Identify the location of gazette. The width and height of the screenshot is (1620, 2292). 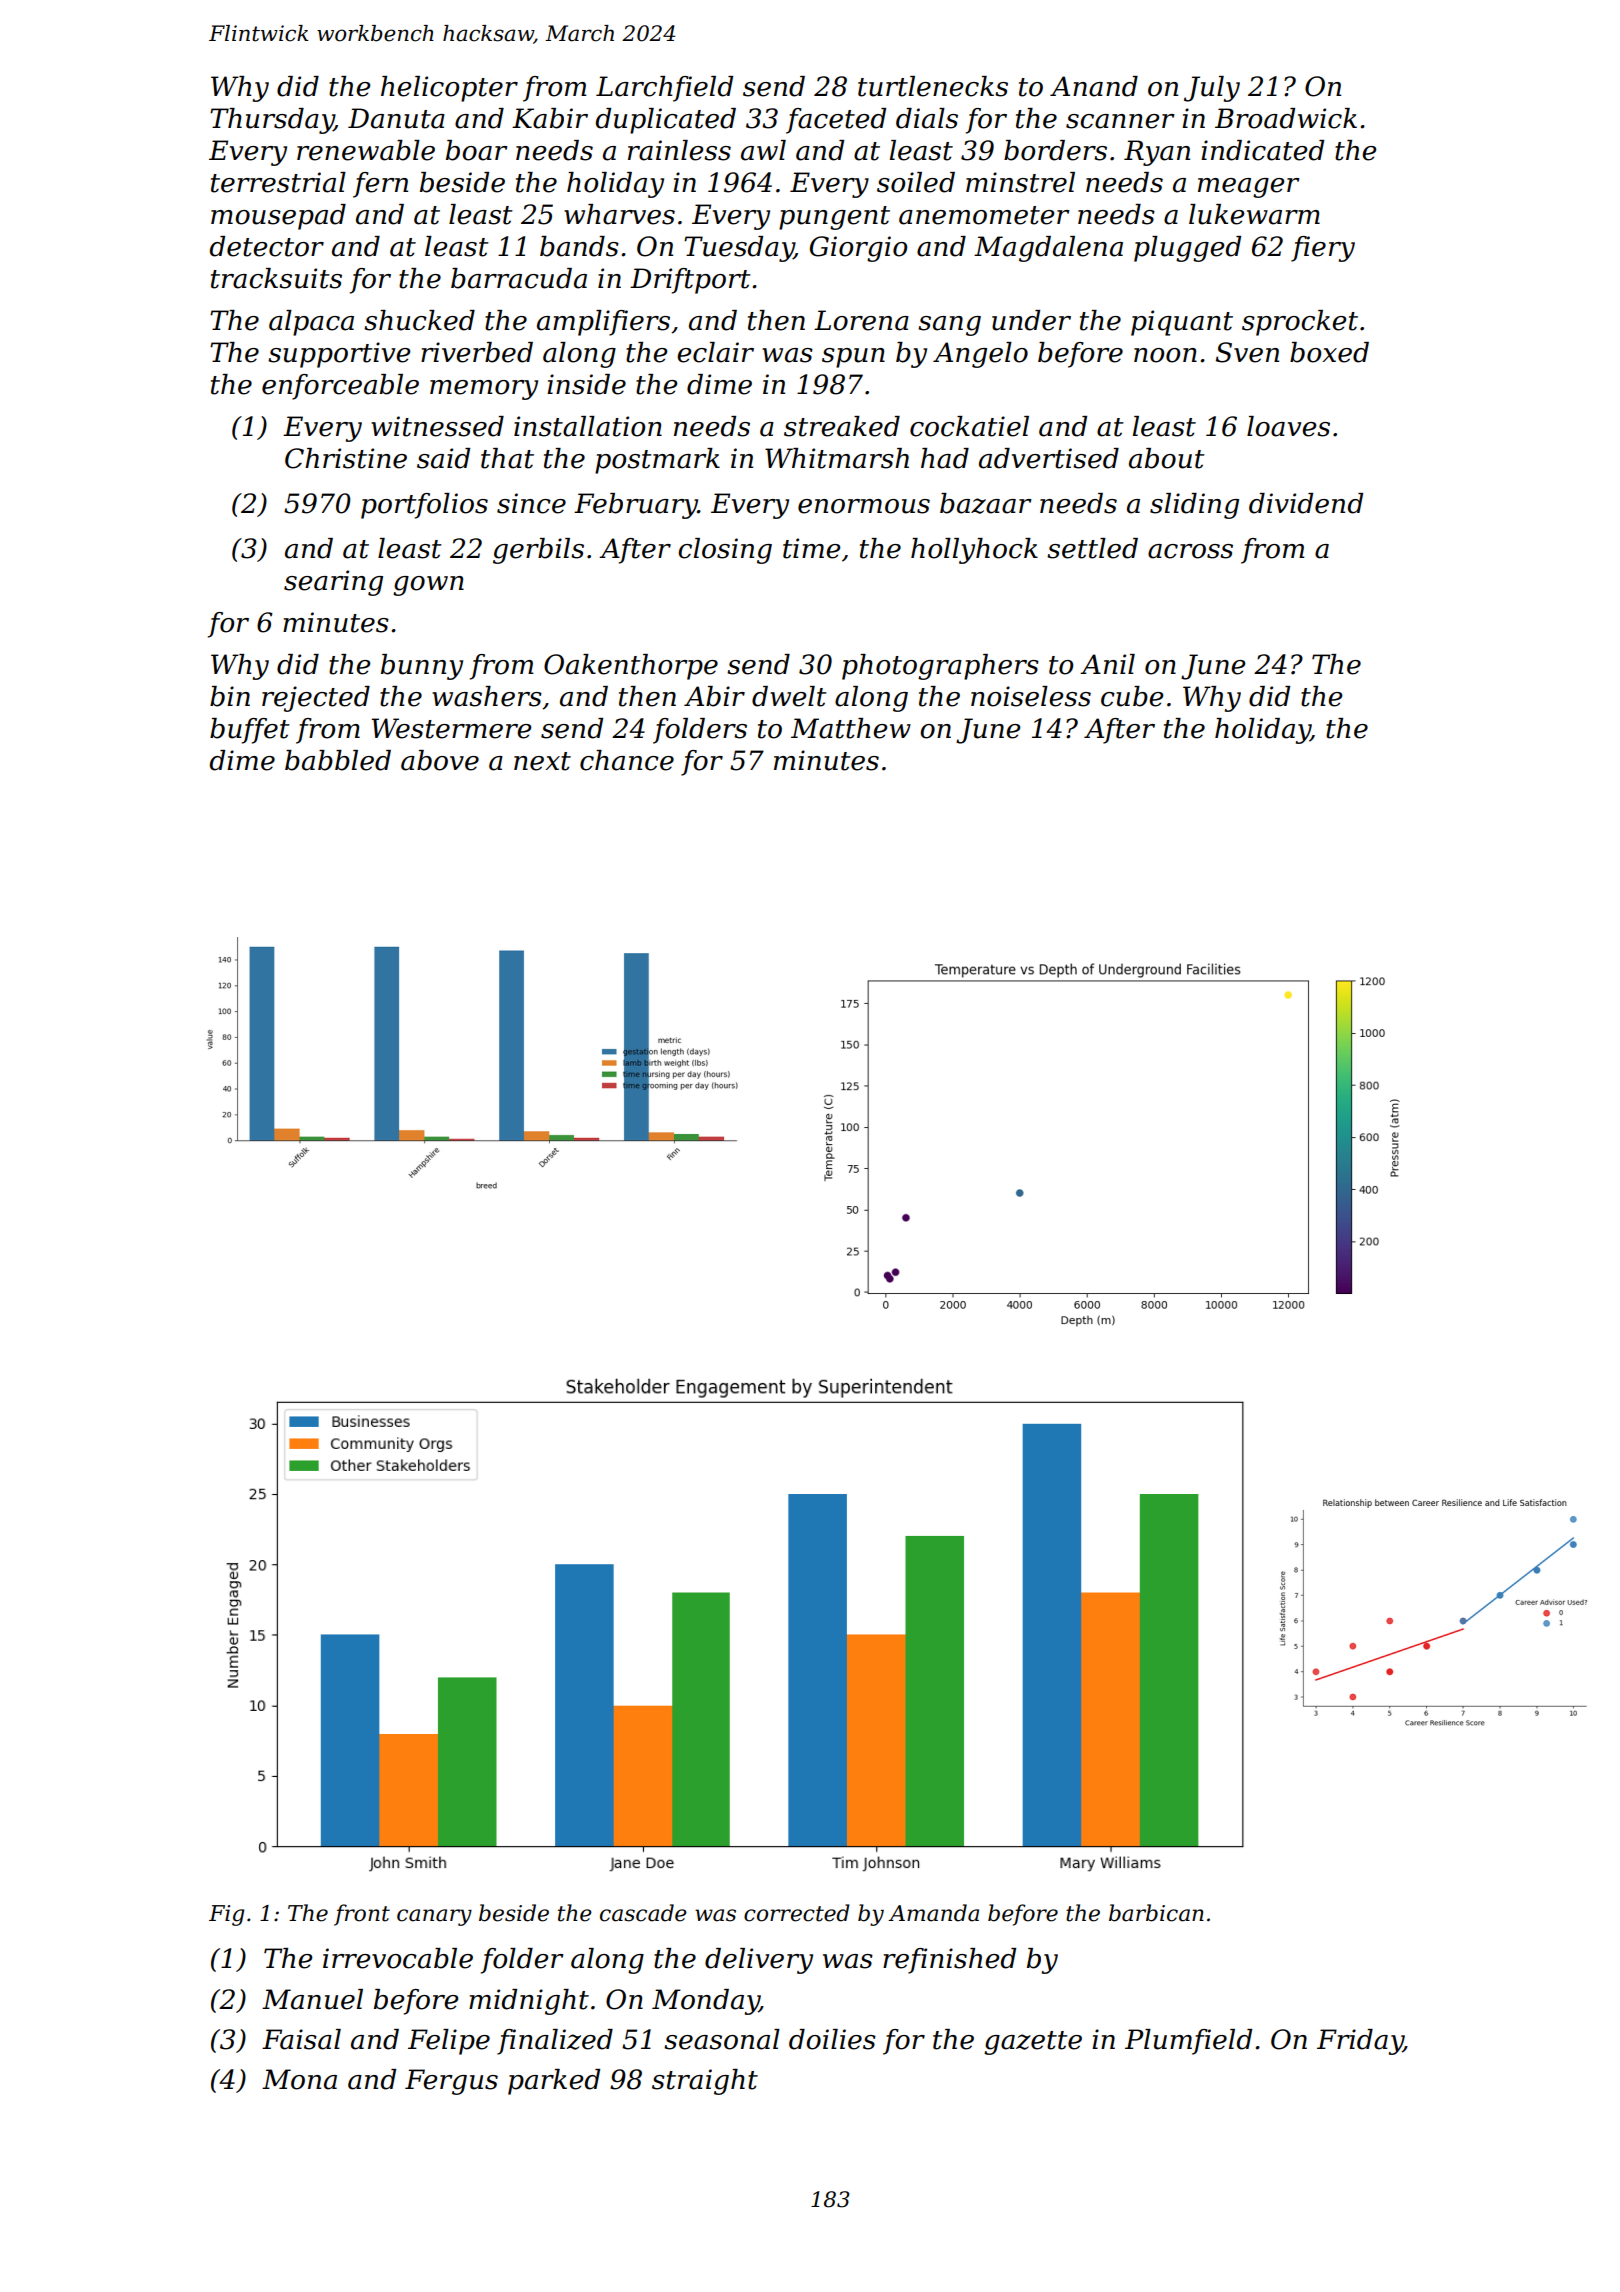
(1033, 2043).
